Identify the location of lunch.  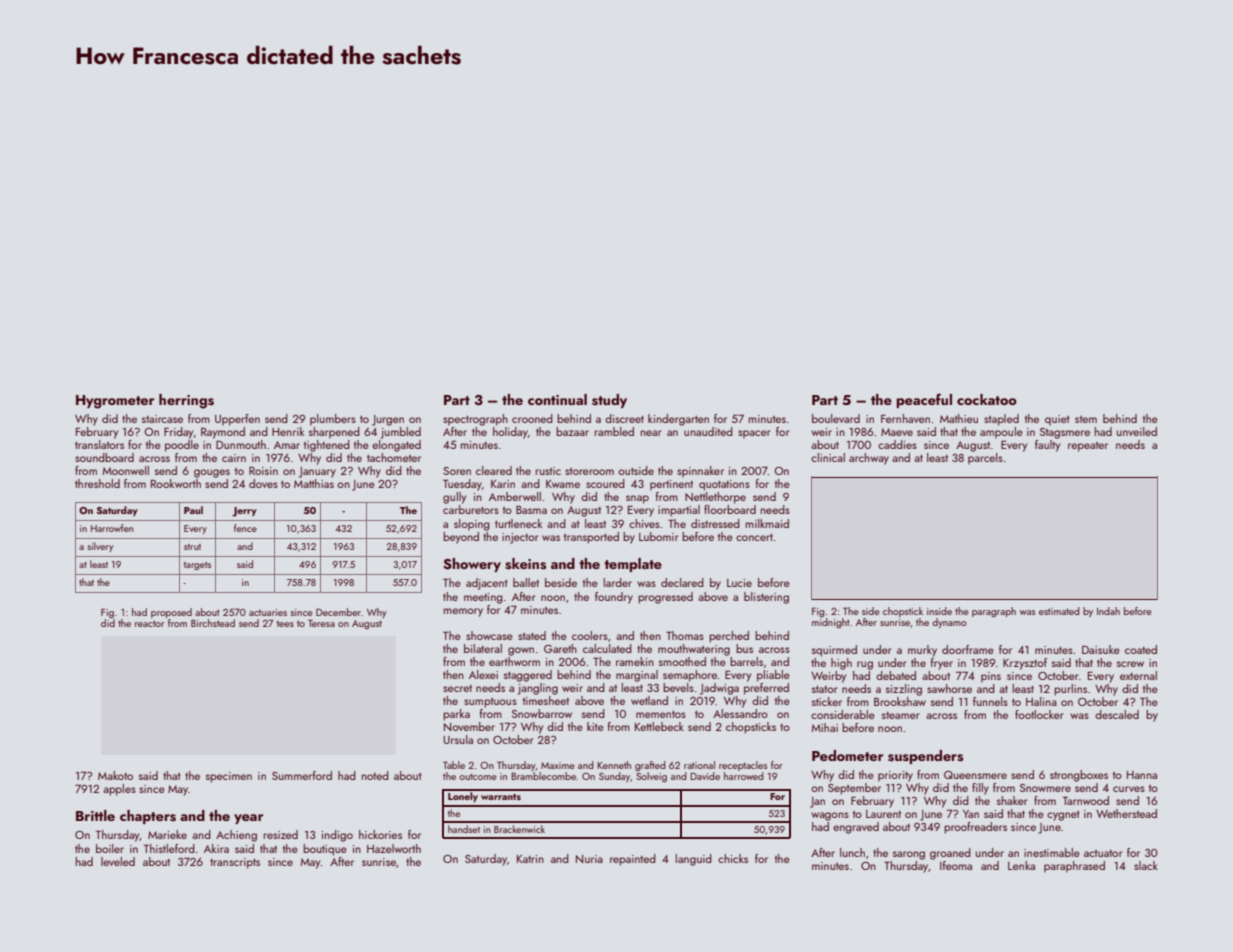
(852, 852).
